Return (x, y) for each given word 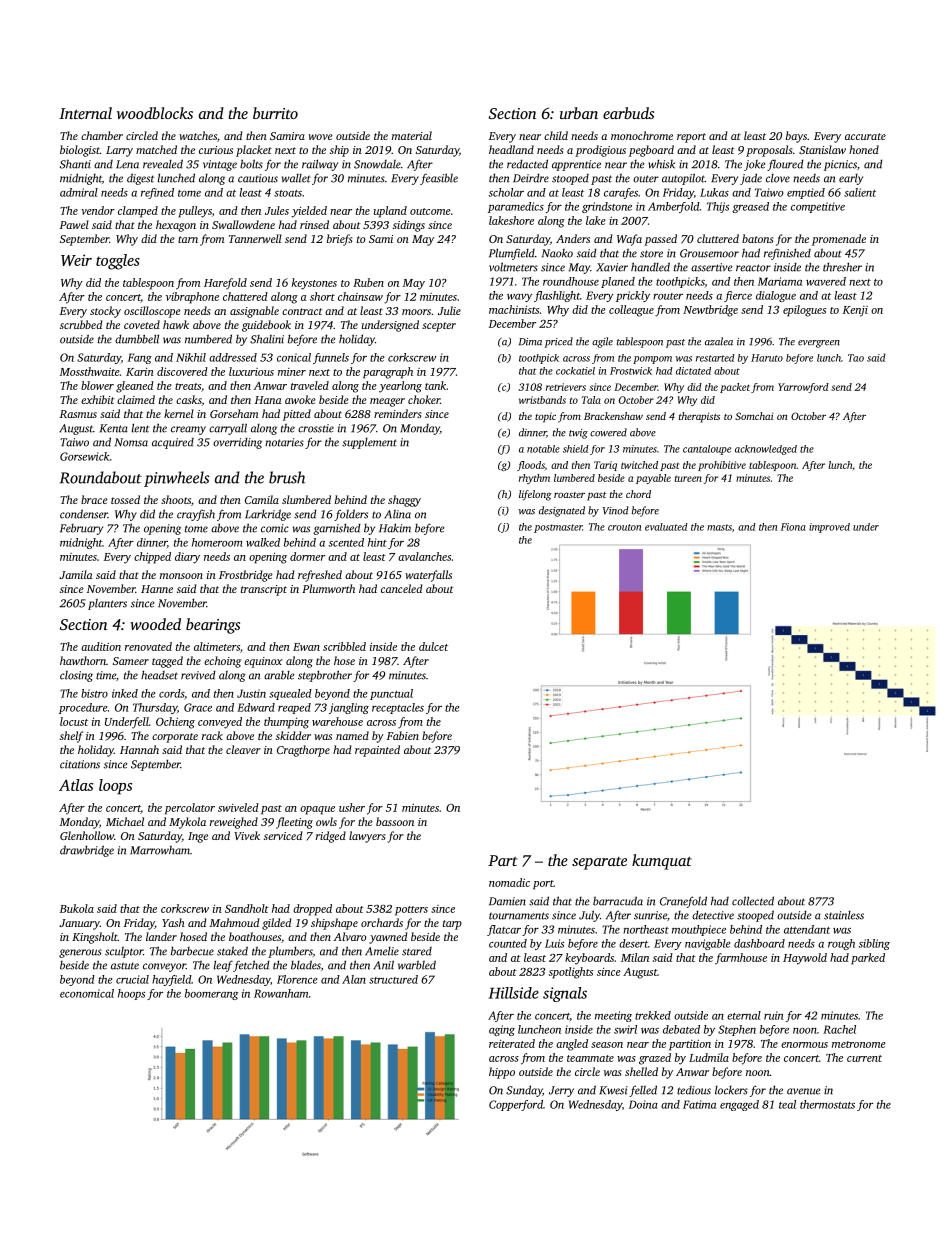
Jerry (561, 1091)
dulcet (433, 646)
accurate (865, 136)
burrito (275, 113)
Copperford (516, 1105)
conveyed (220, 723)
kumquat (662, 862)
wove (320, 137)
